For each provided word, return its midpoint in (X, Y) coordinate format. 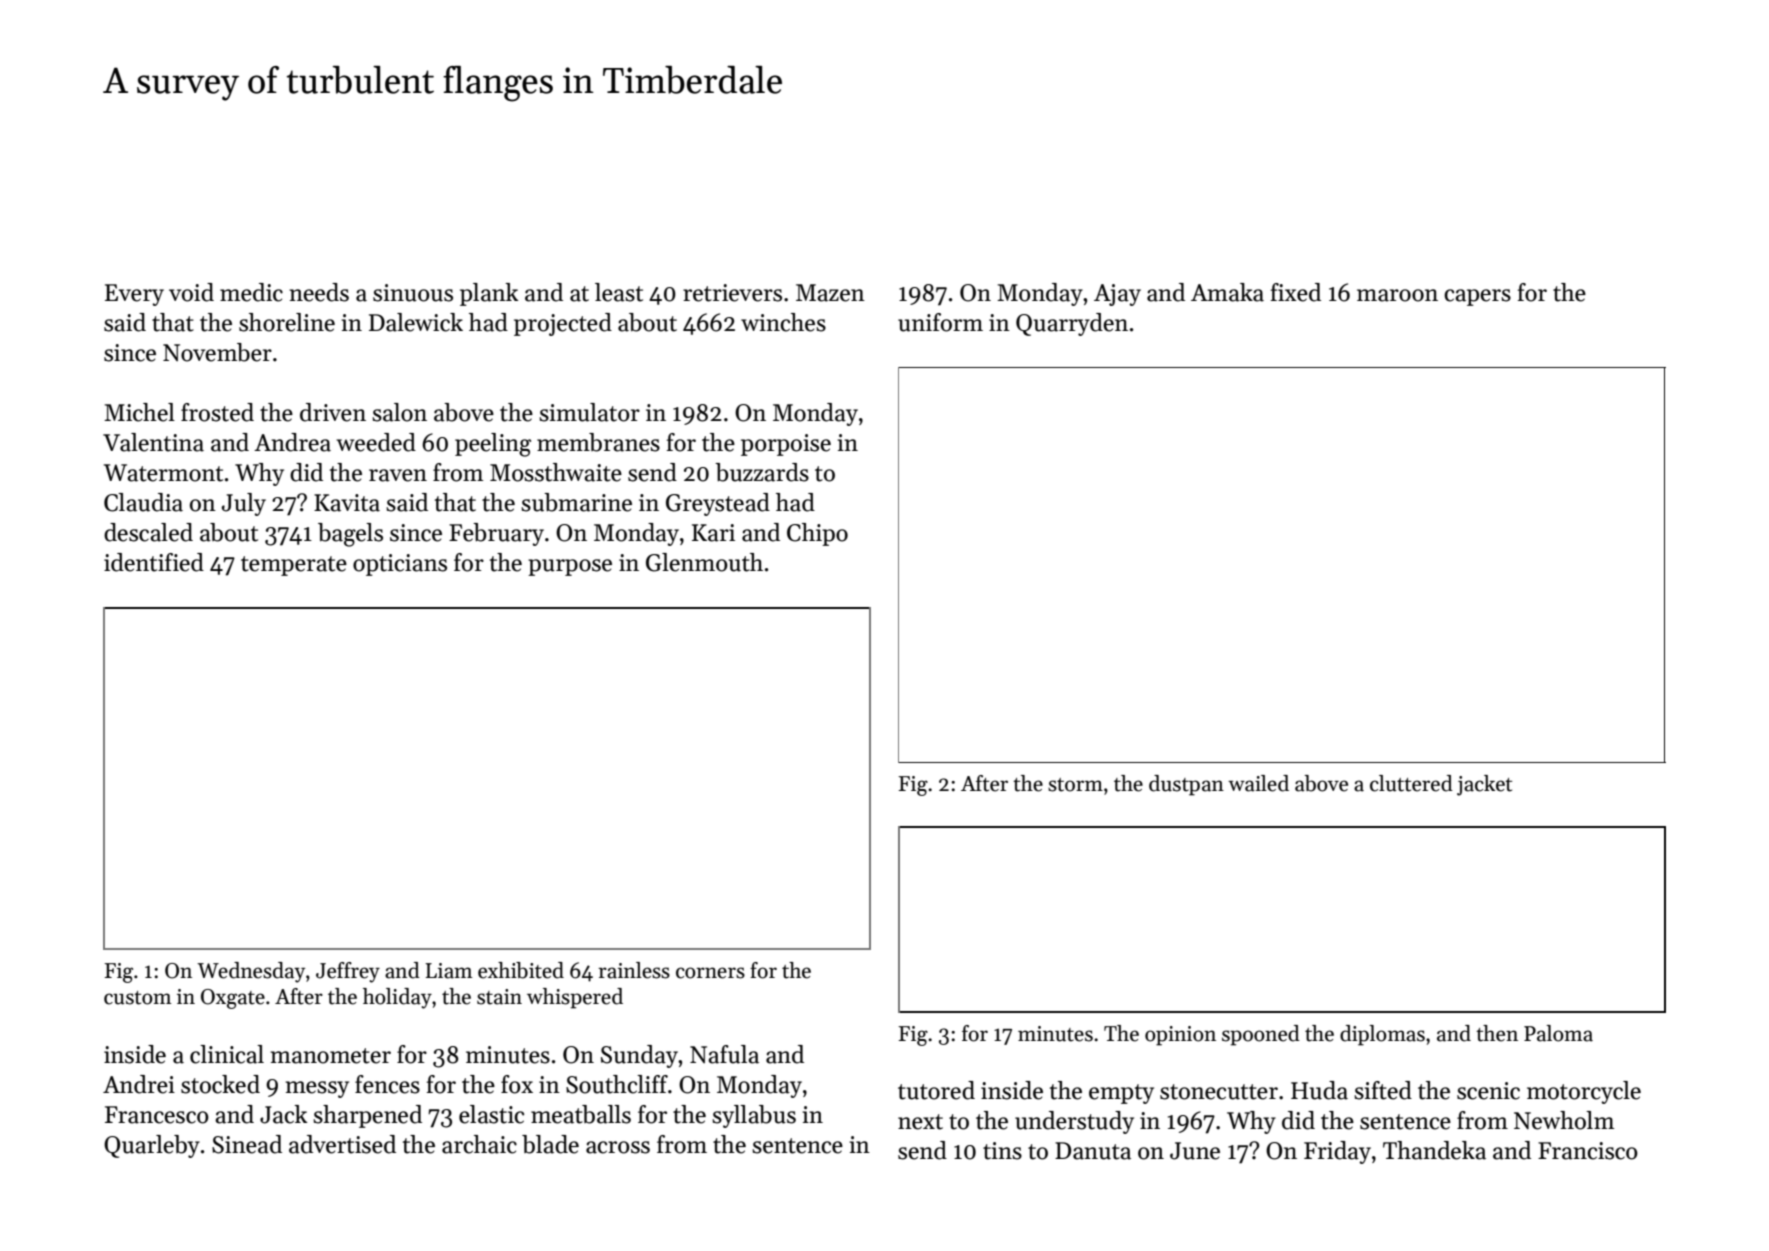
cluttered (1411, 783)
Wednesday (251, 972)
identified (154, 562)
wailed (1258, 783)
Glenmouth (704, 562)
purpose (570, 567)
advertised (342, 1144)
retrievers (732, 293)
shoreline (287, 322)
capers (1477, 297)
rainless (634, 970)
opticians (400, 565)
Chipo (817, 534)
